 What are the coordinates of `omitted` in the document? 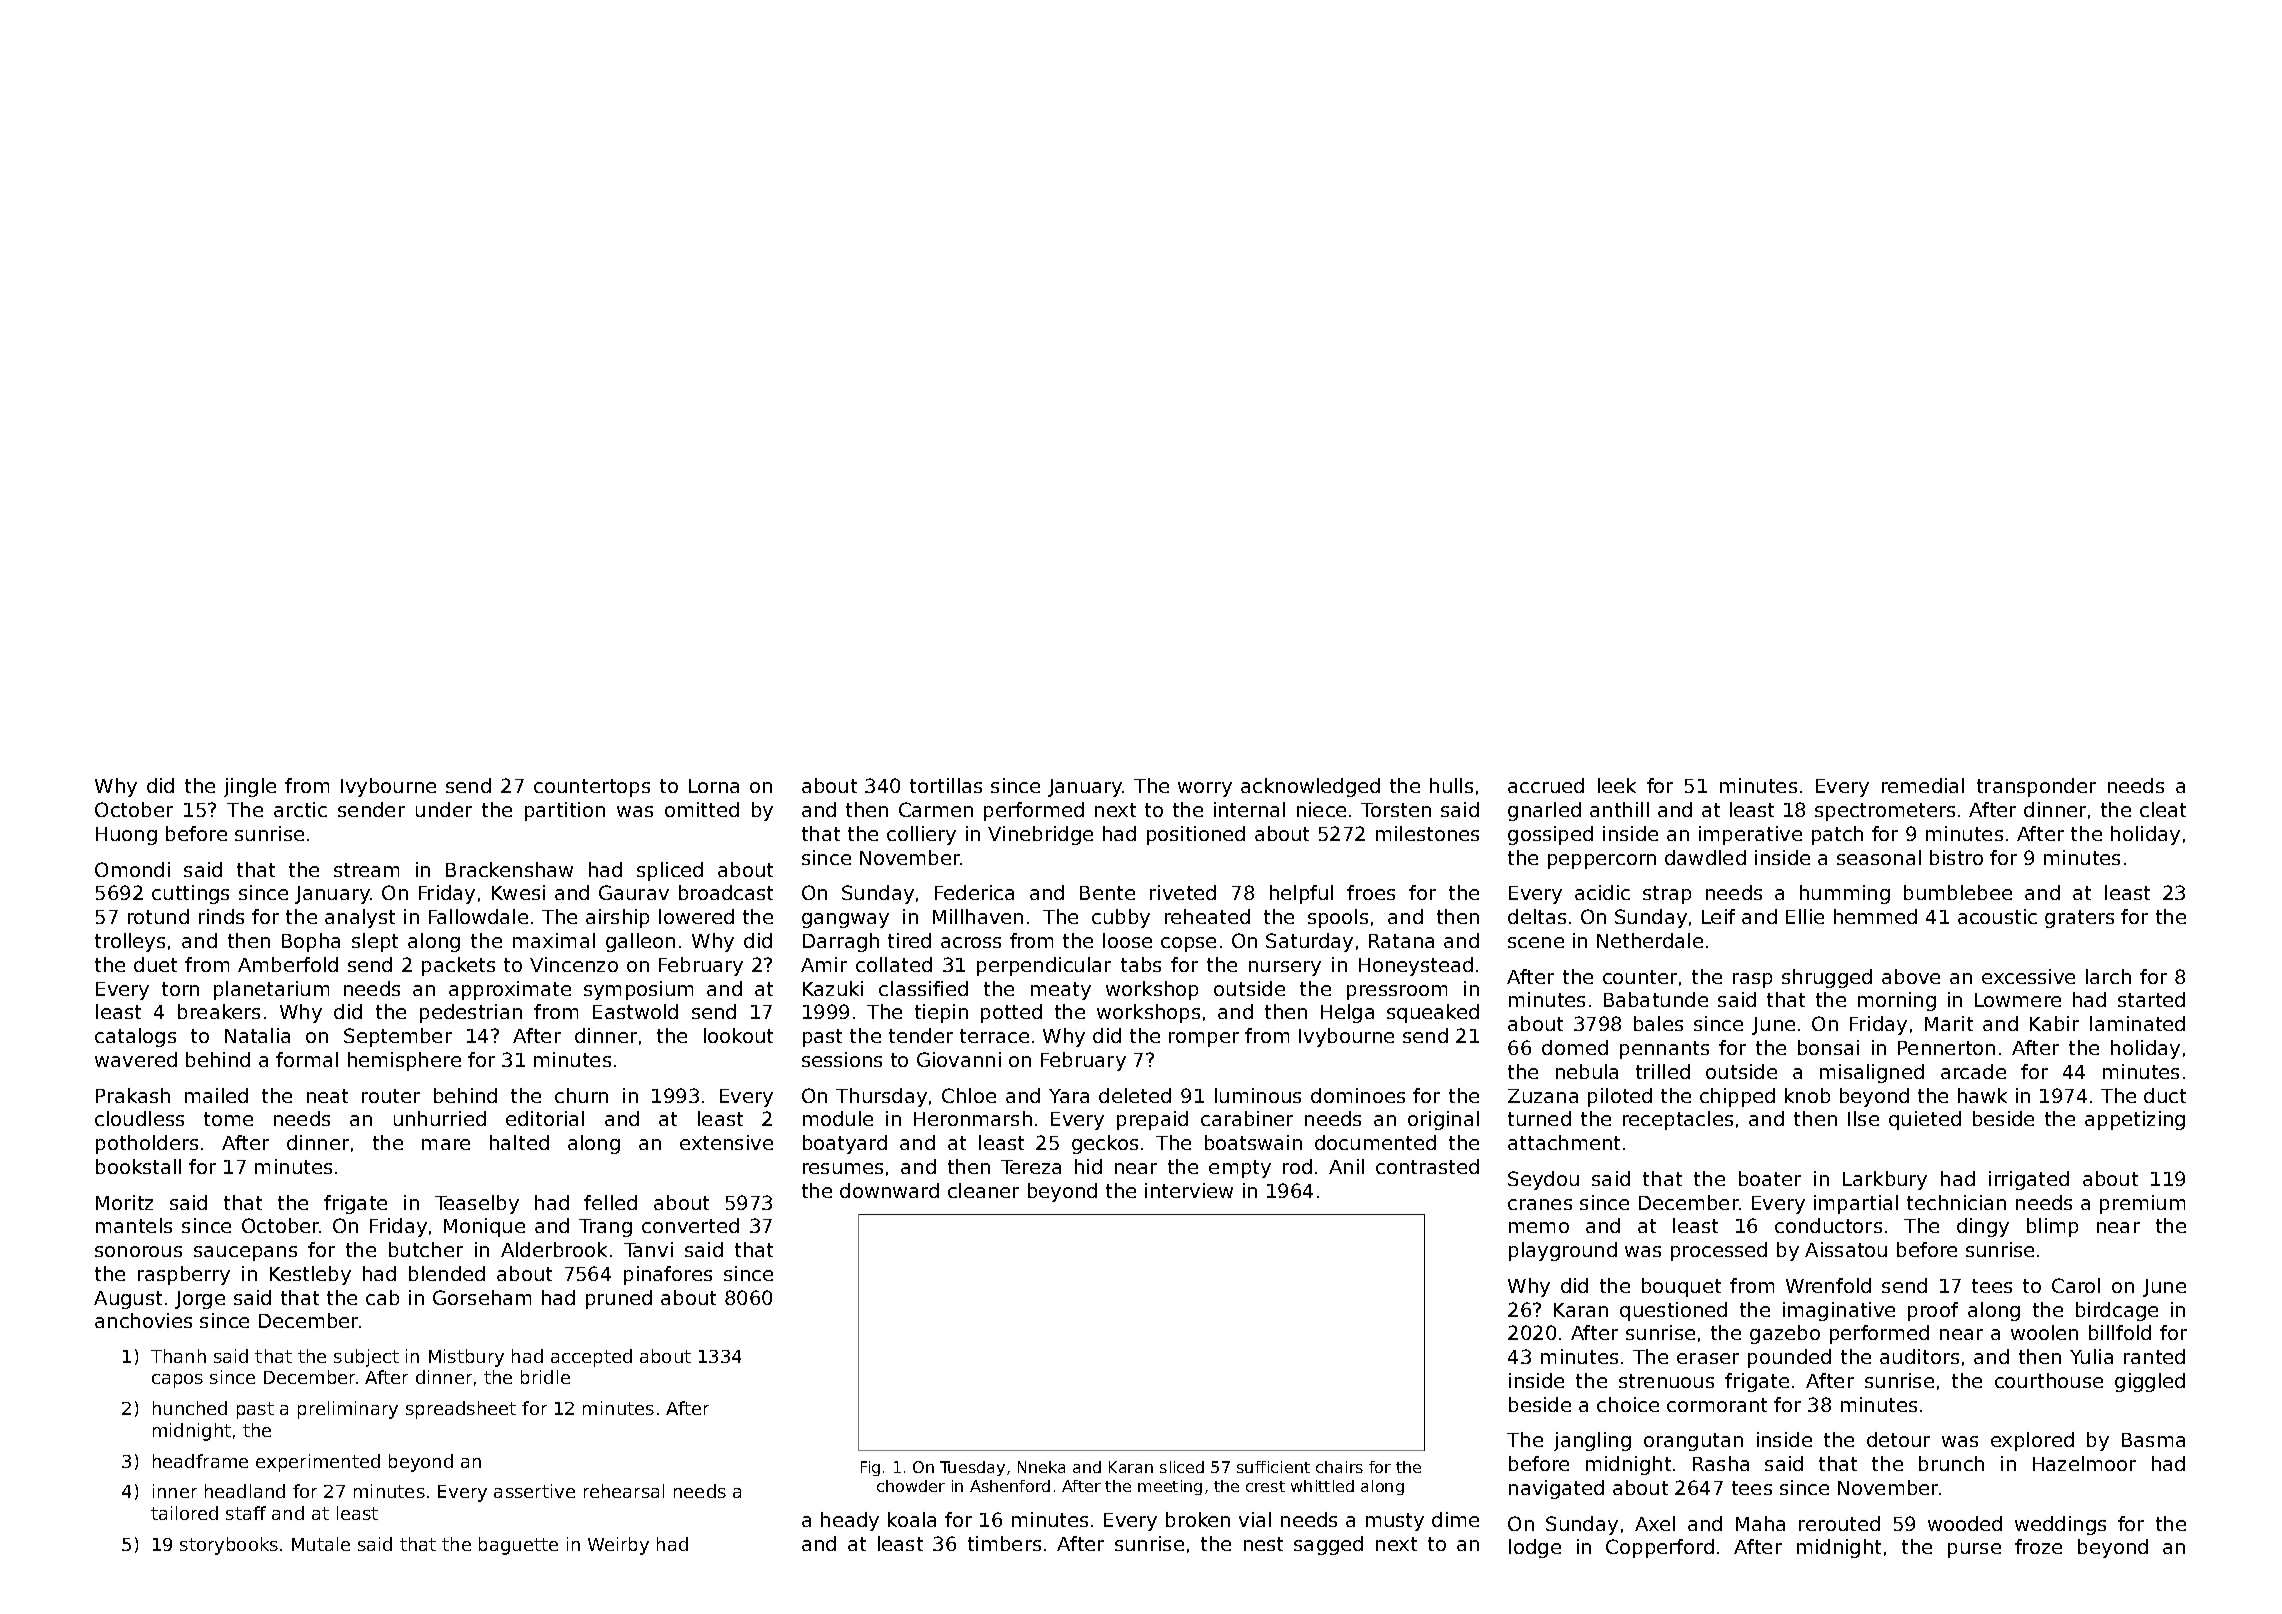 It's located at (702, 809).
